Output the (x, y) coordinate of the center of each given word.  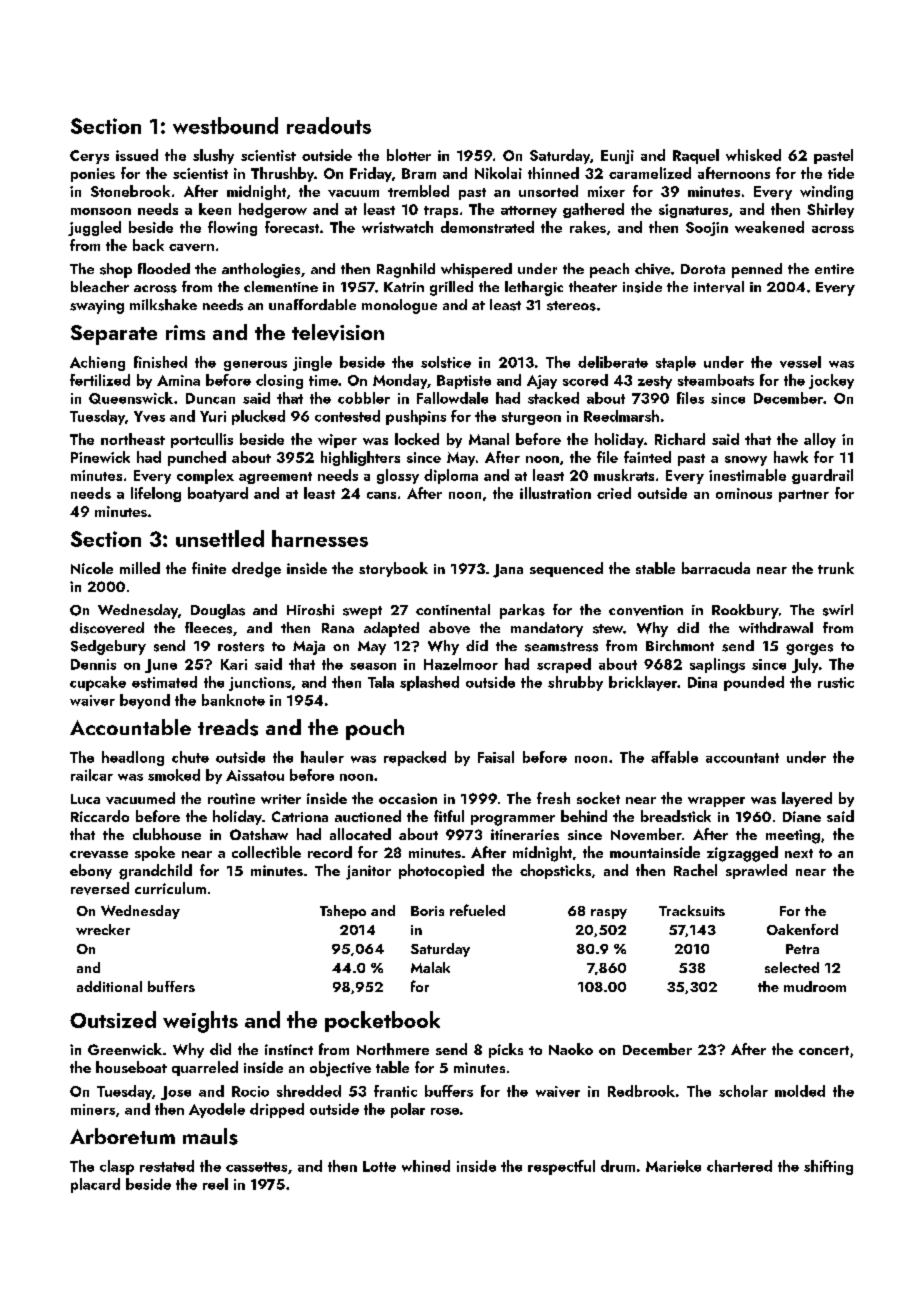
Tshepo (343, 912)
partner (804, 496)
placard (95, 1185)
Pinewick (100, 457)
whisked (753, 155)
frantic (395, 1091)
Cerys (89, 157)
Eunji (617, 157)
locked (417, 439)
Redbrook (641, 1091)
